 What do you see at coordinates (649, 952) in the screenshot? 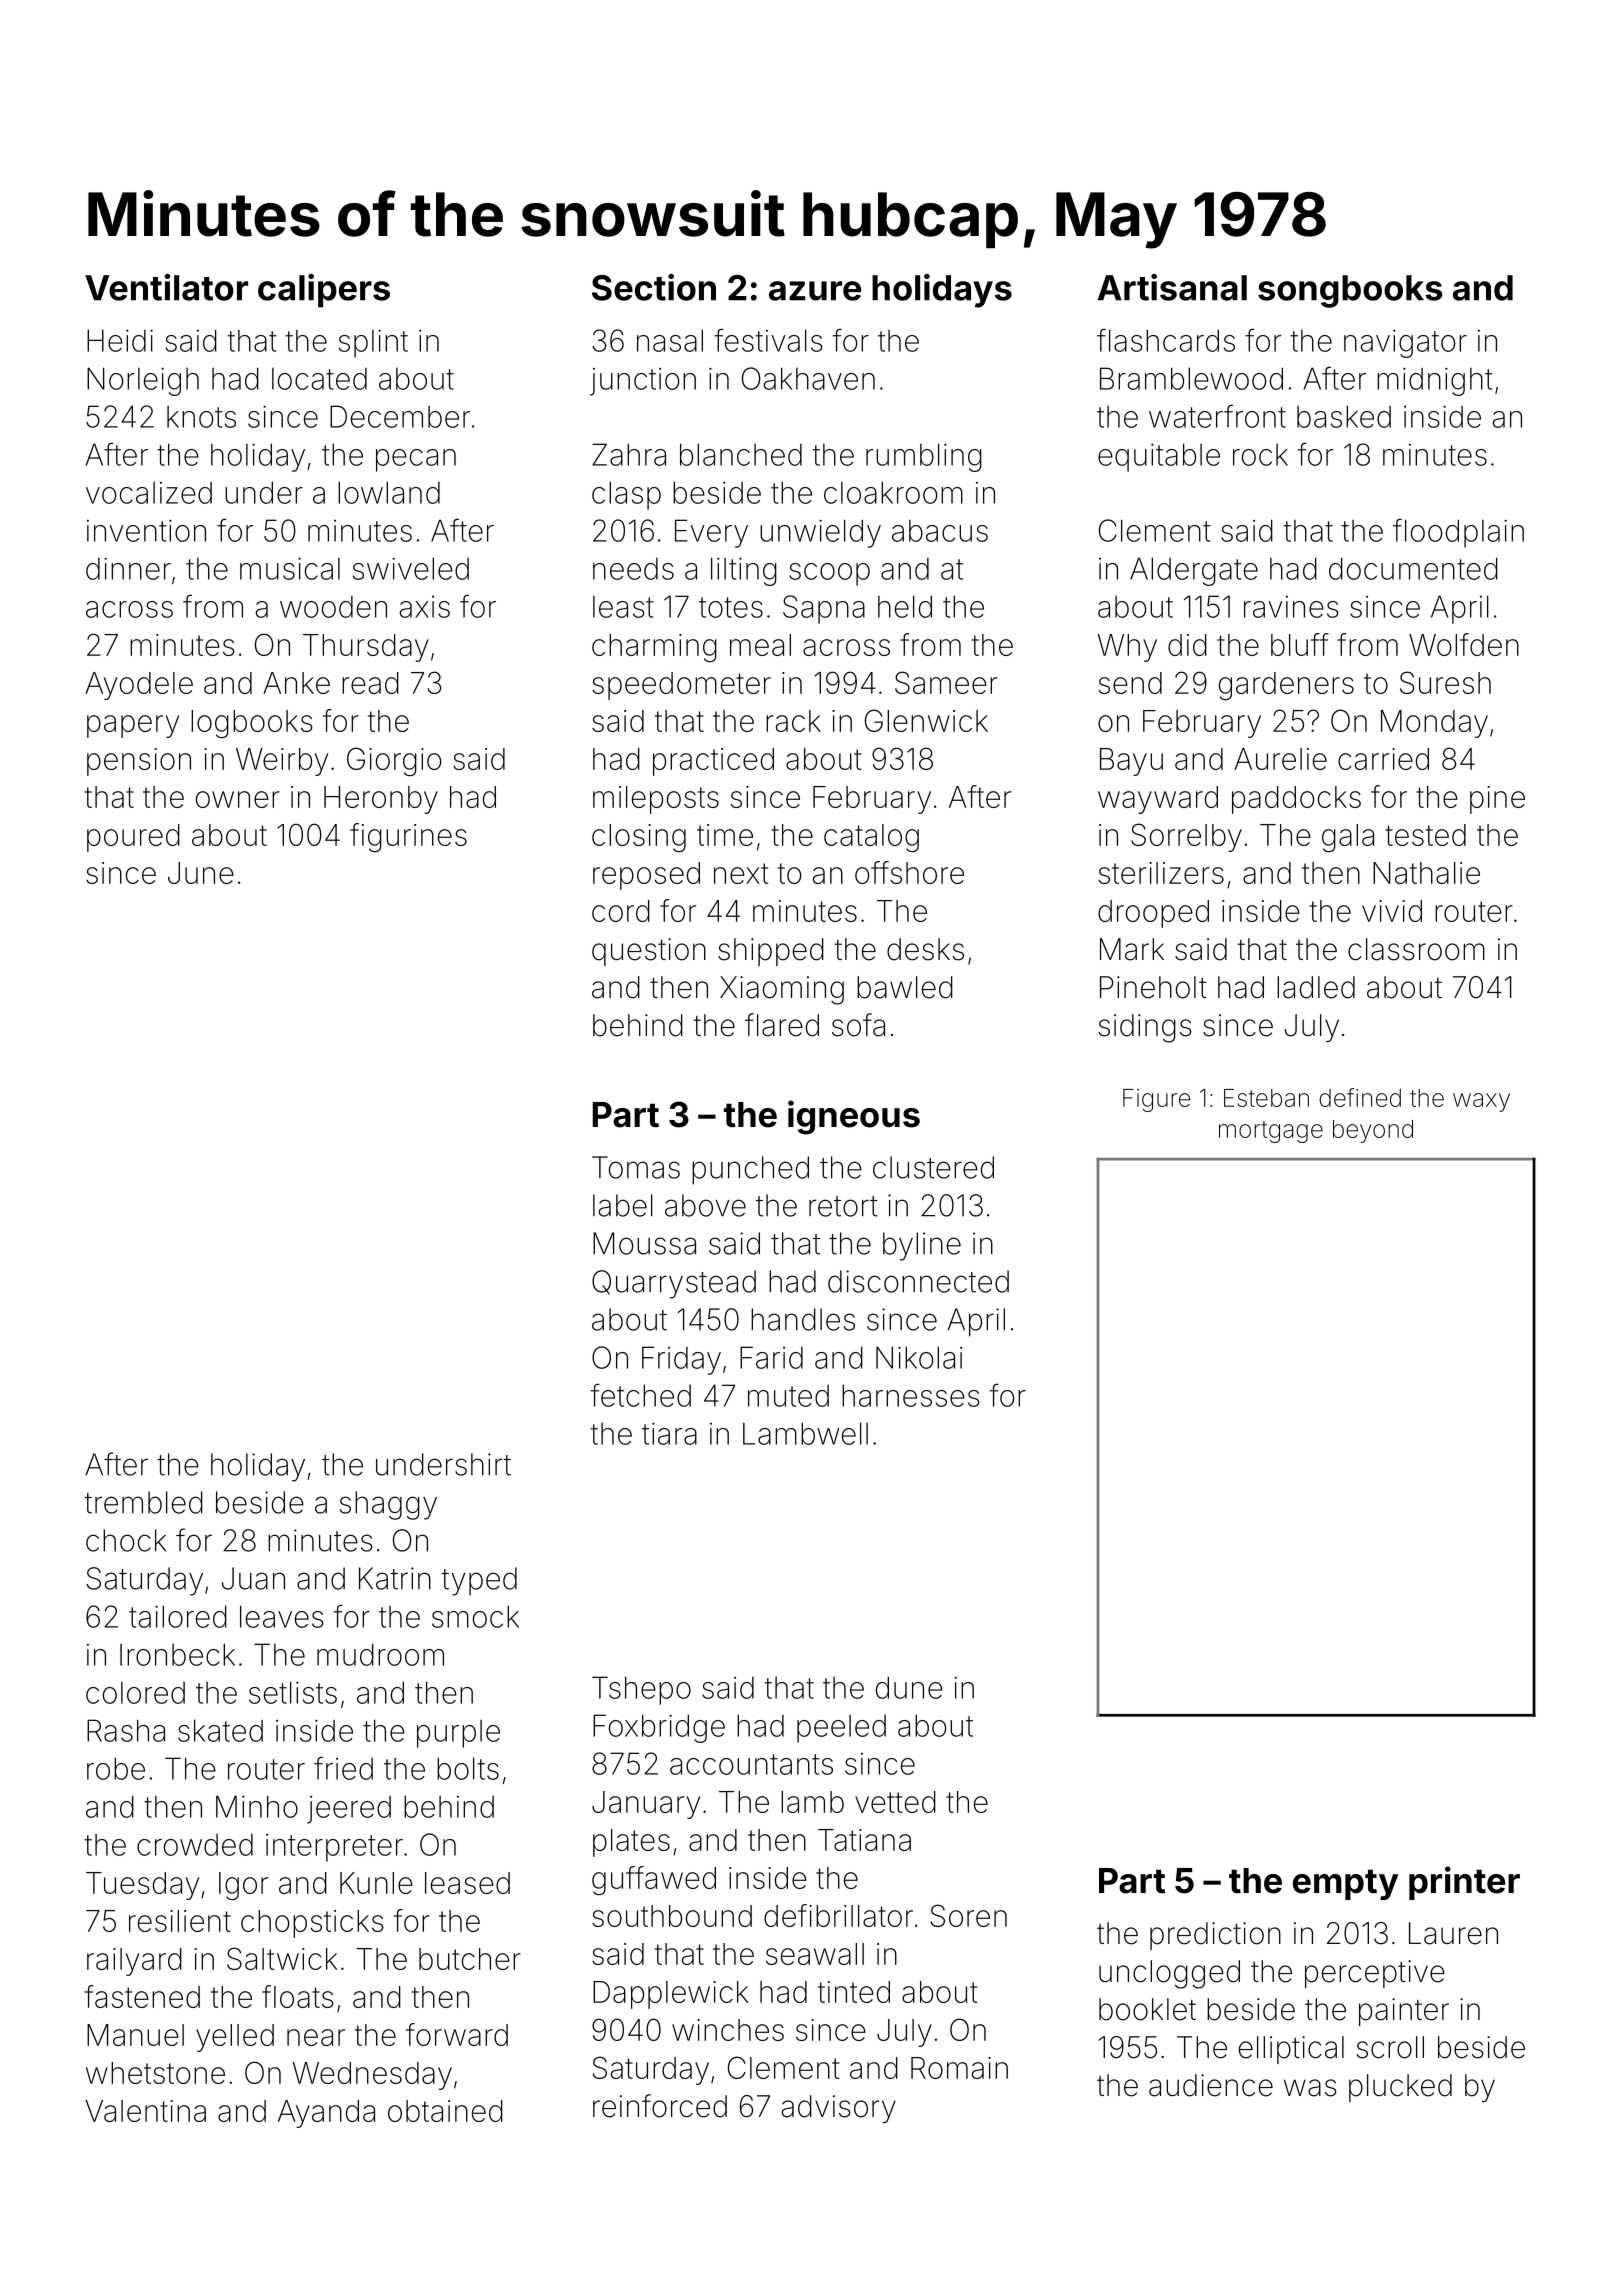
I see `question` at bounding box center [649, 952].
